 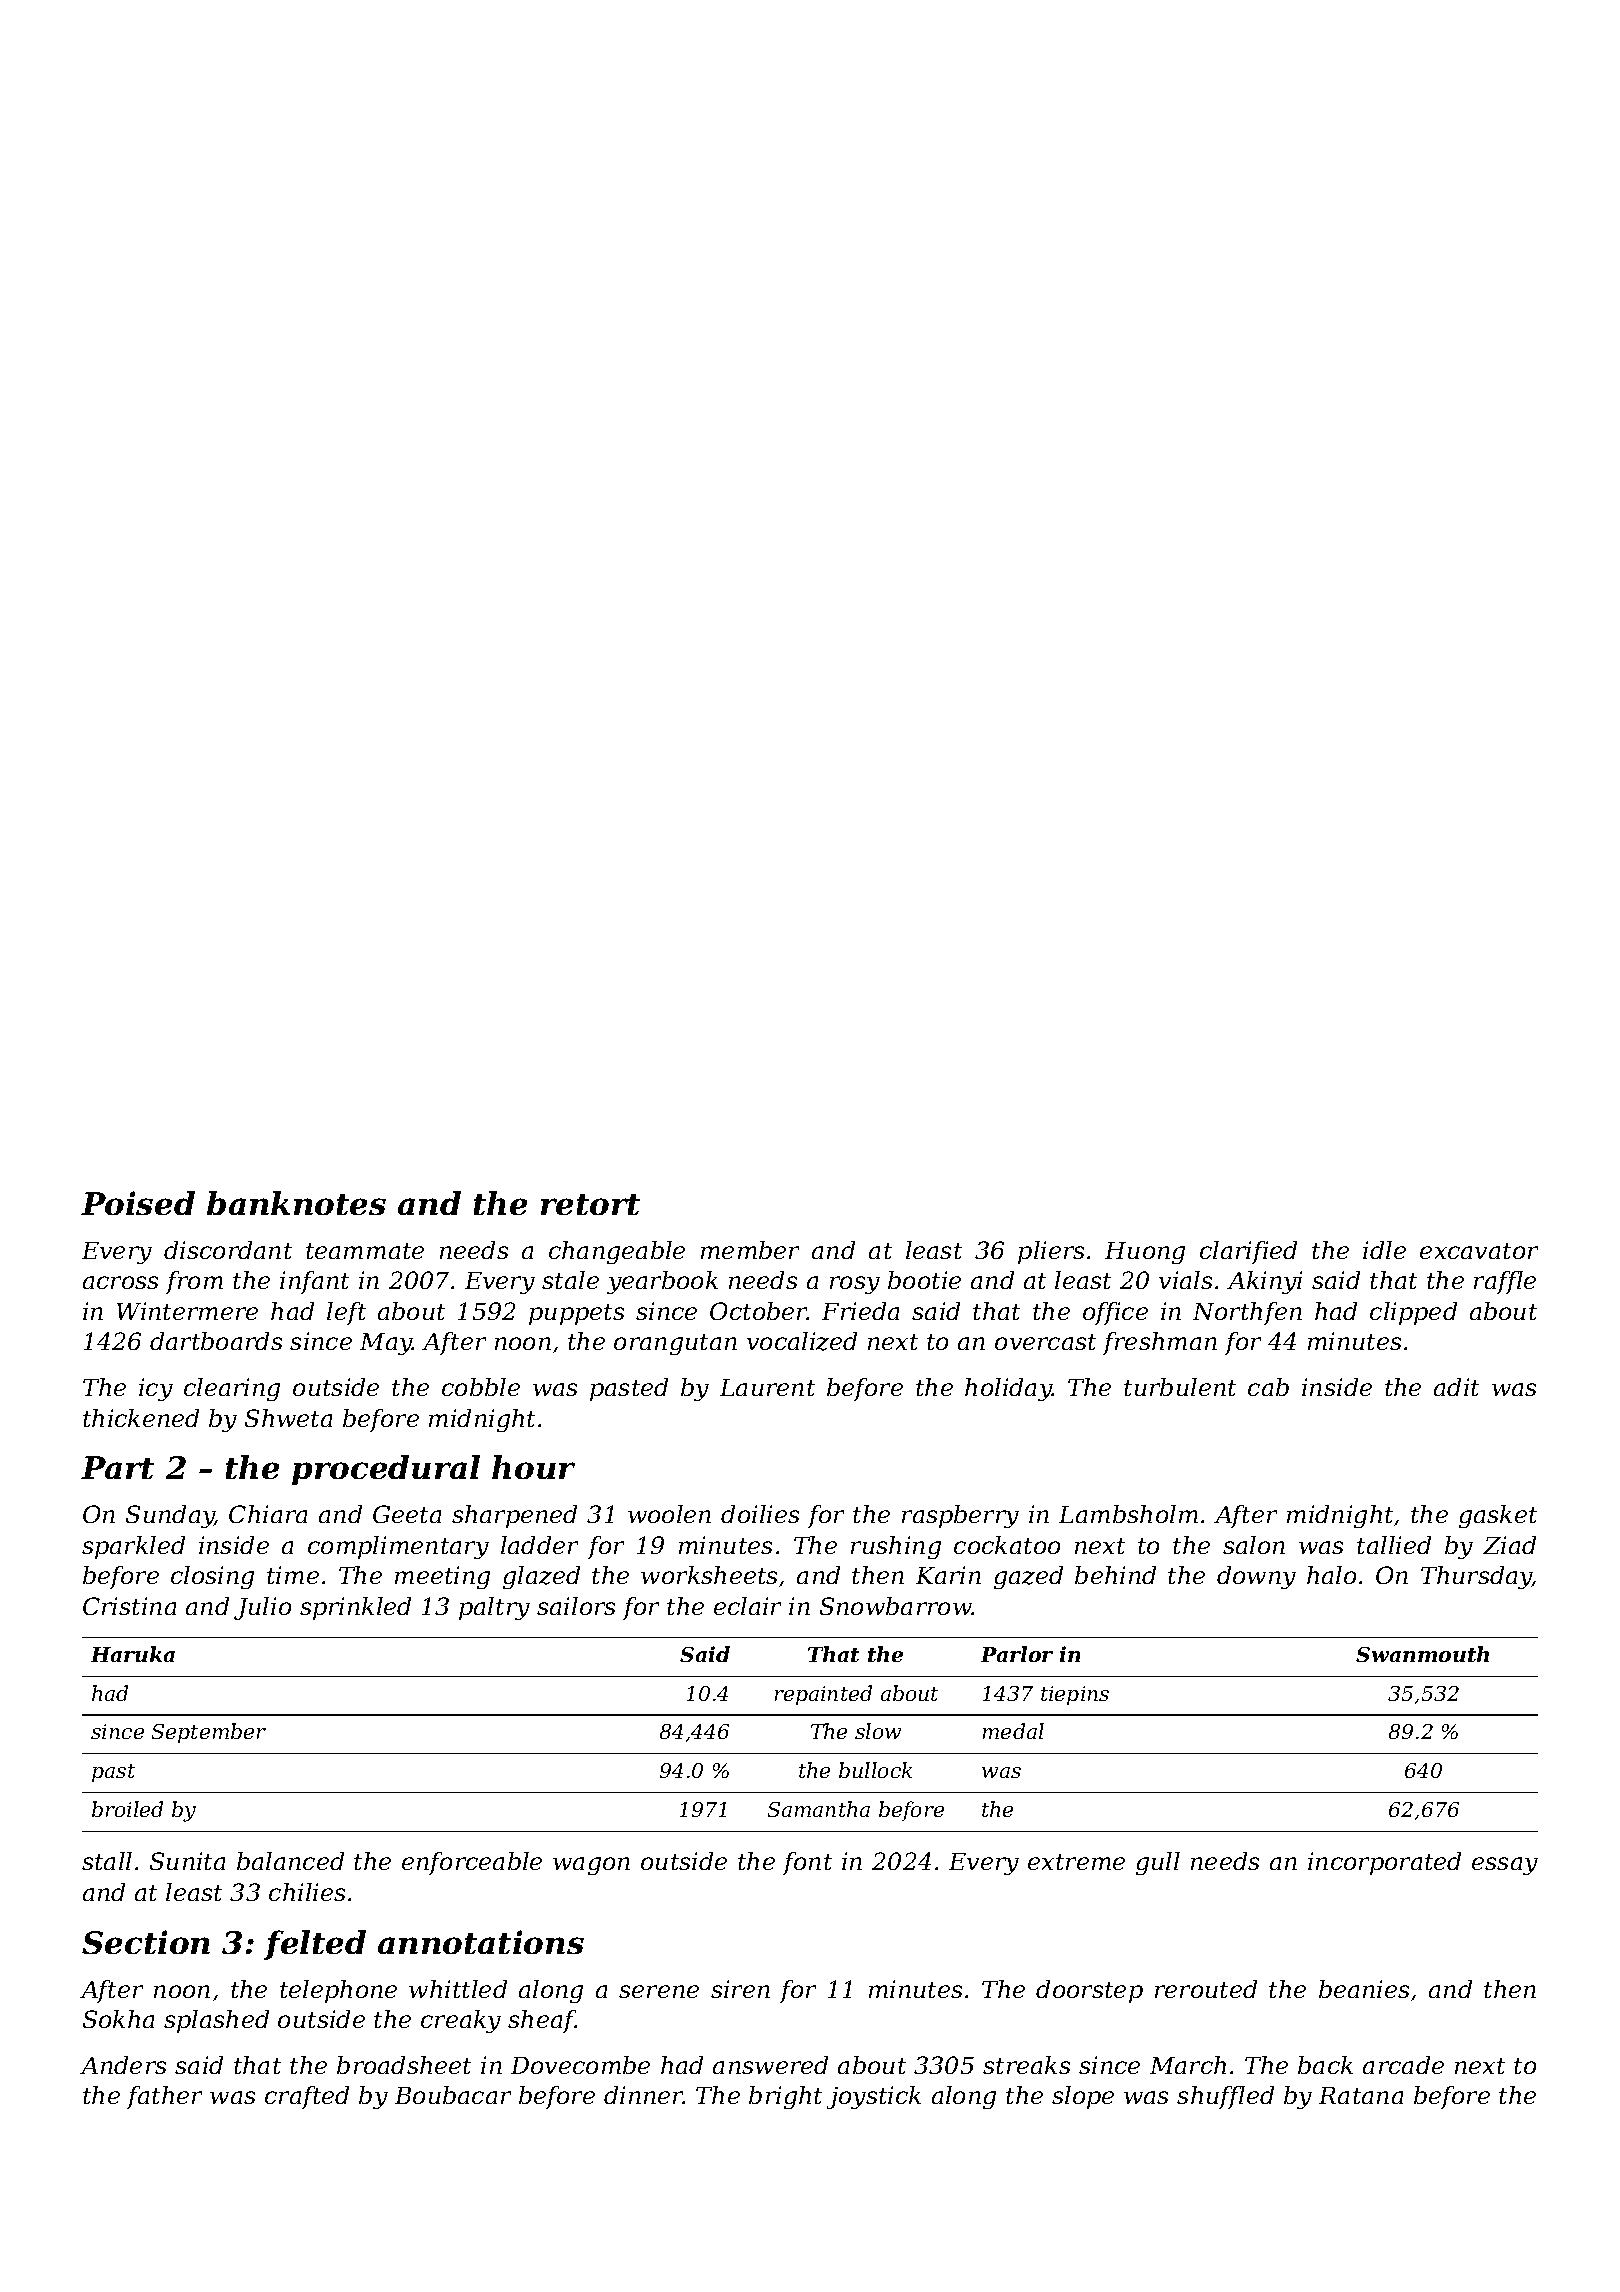 What do you see at coordinates (407, 1514) in the screenshot?
I see `Geeta` at bounding box center [407, 1514].
